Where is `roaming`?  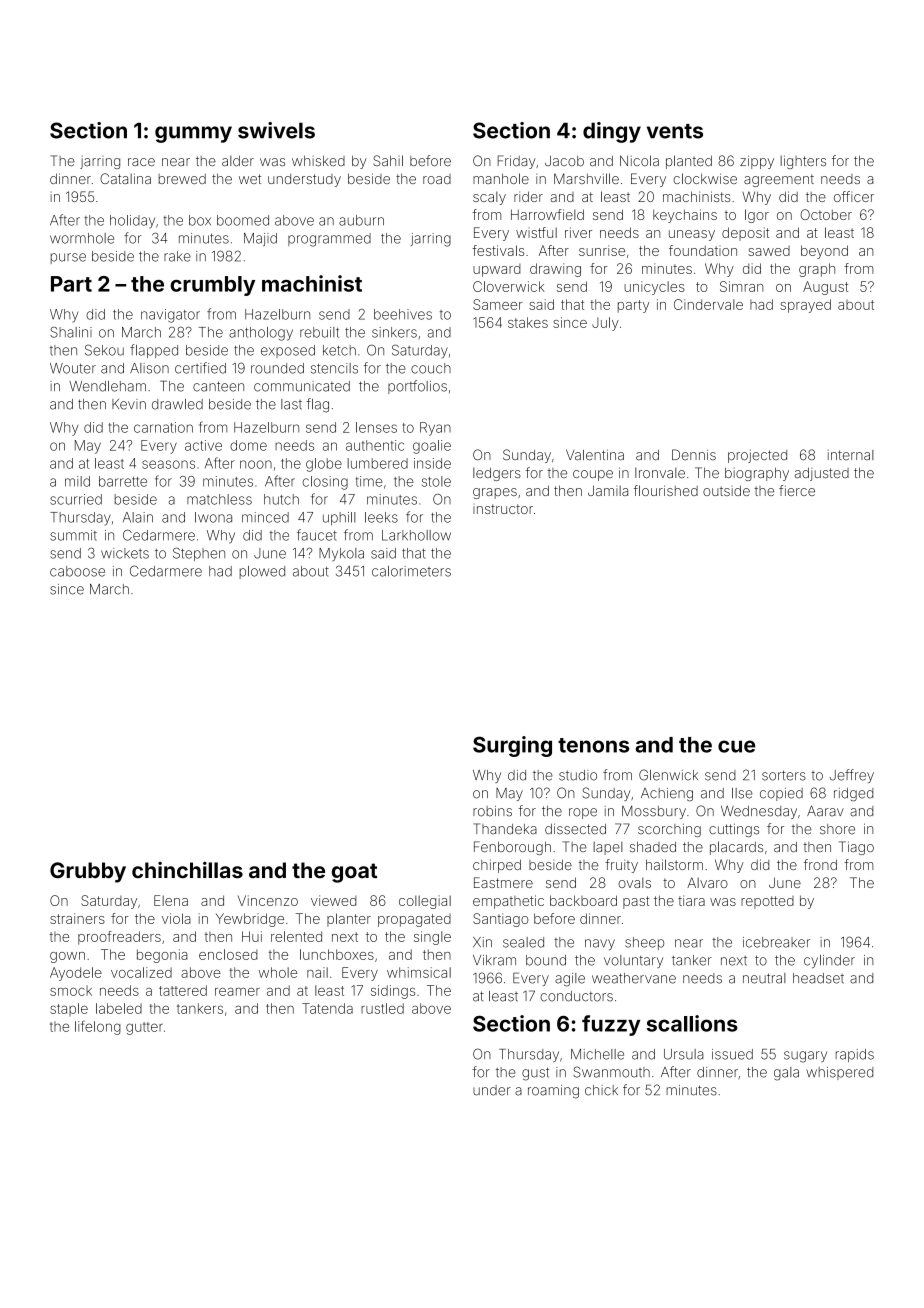 roaming is located at coordinates (553, 1092).
